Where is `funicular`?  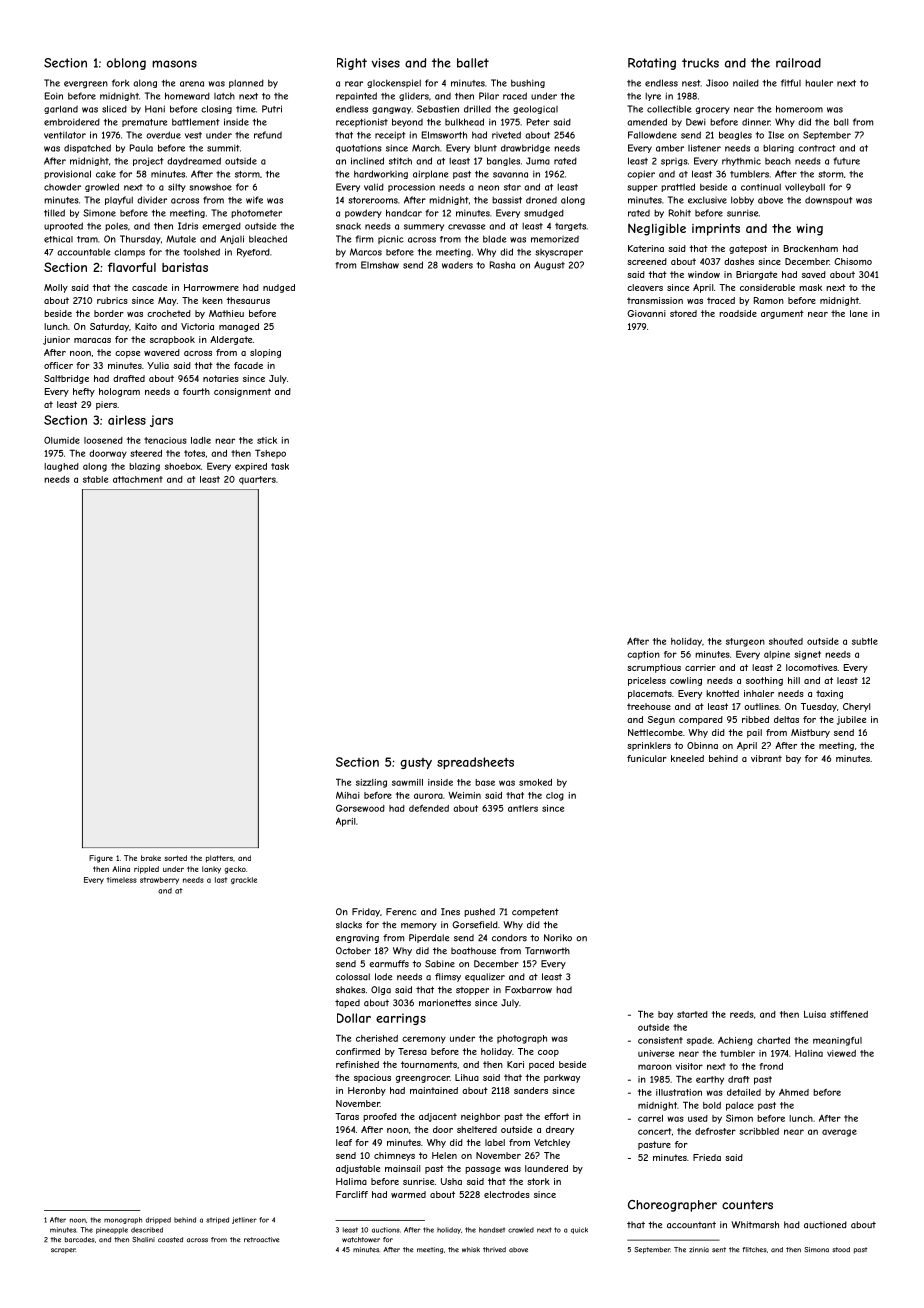 funicular is located at coordinates (647, 758).
